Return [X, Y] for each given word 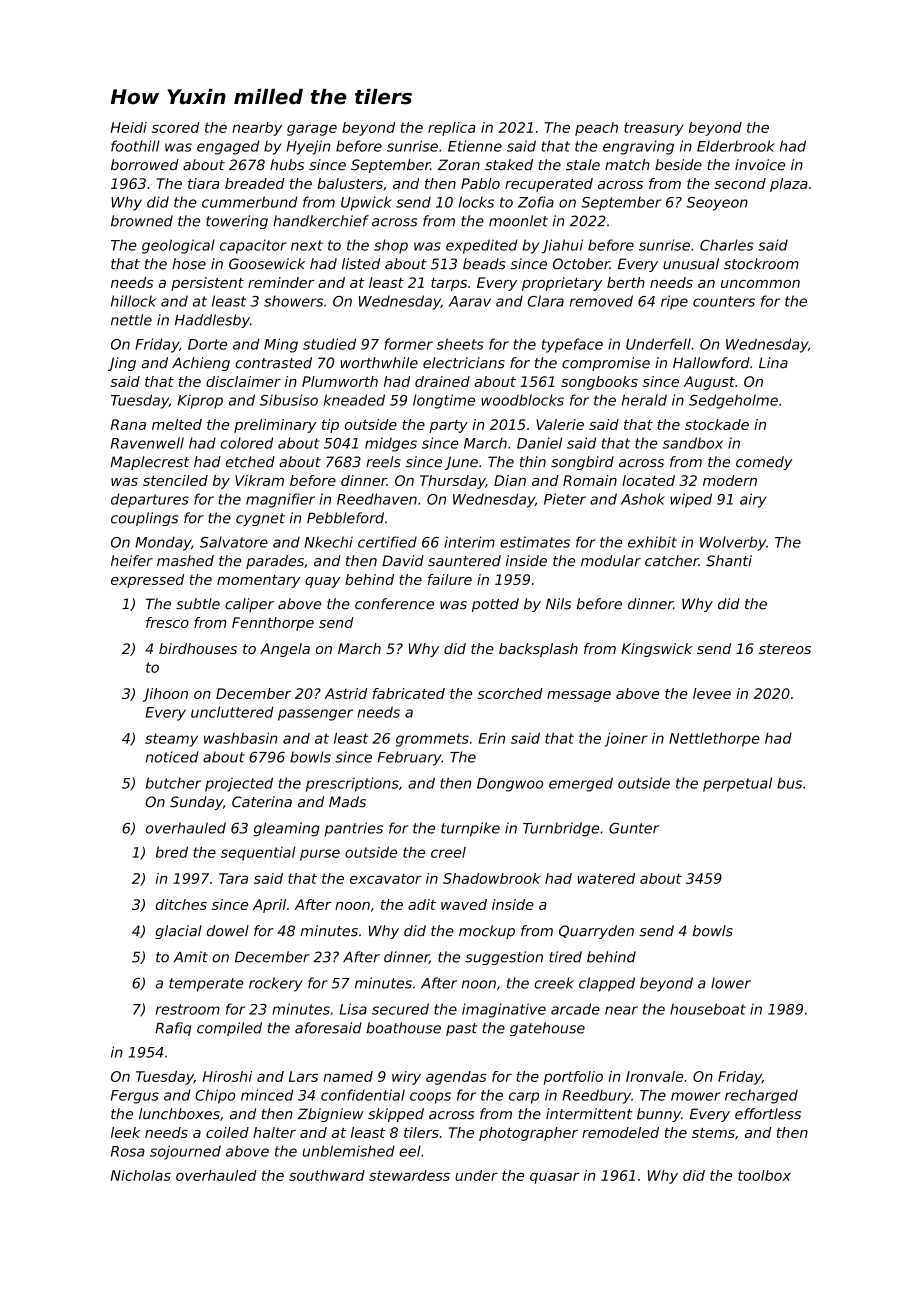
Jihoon [165, 695]
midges [391, 444]
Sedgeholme [733, 401]
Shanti [729, 561]
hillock [133, 301]
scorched [510, 693]
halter [274, 1132]
